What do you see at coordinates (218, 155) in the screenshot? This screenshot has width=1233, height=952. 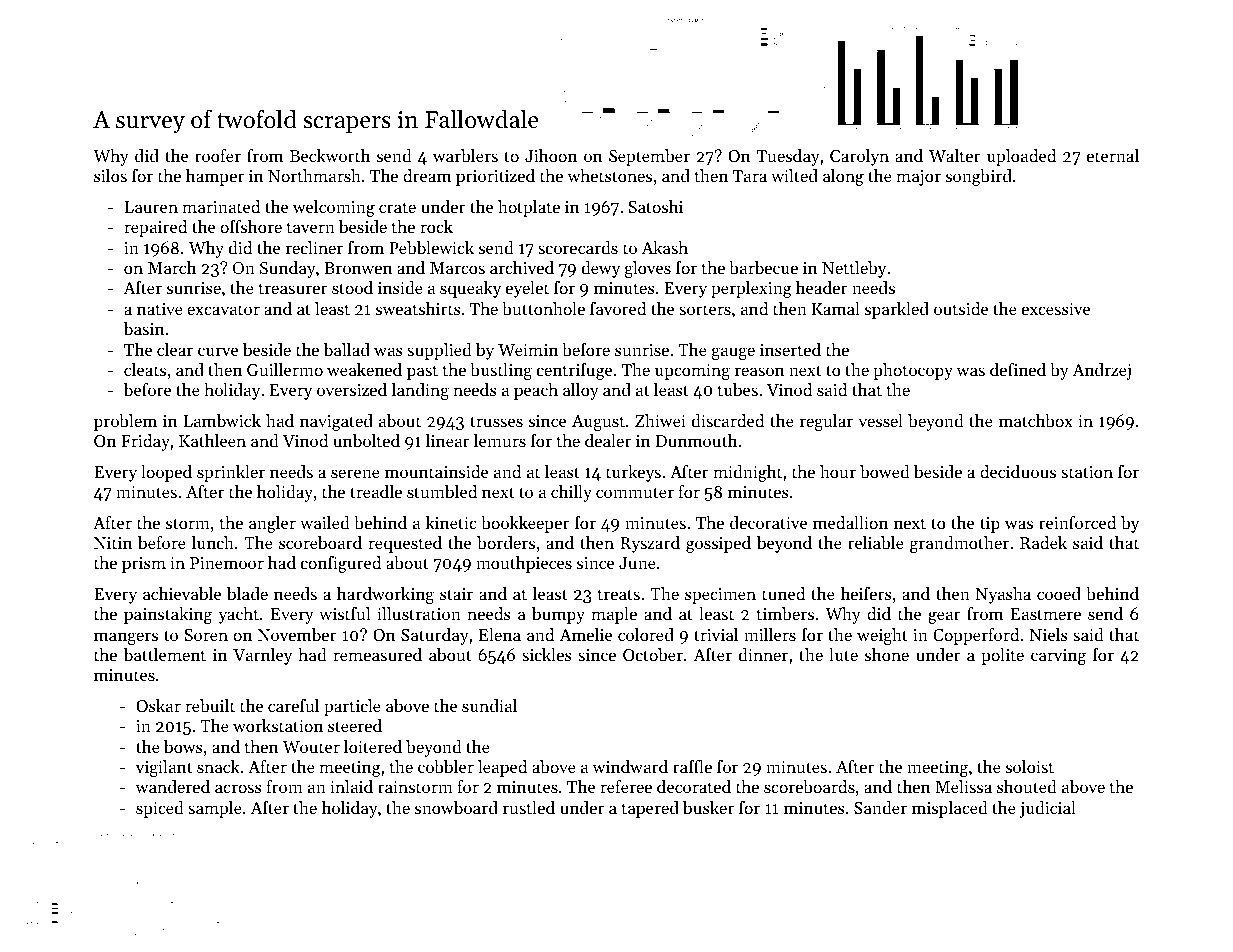 I see `roofer` at bounding box center [218, 155].
